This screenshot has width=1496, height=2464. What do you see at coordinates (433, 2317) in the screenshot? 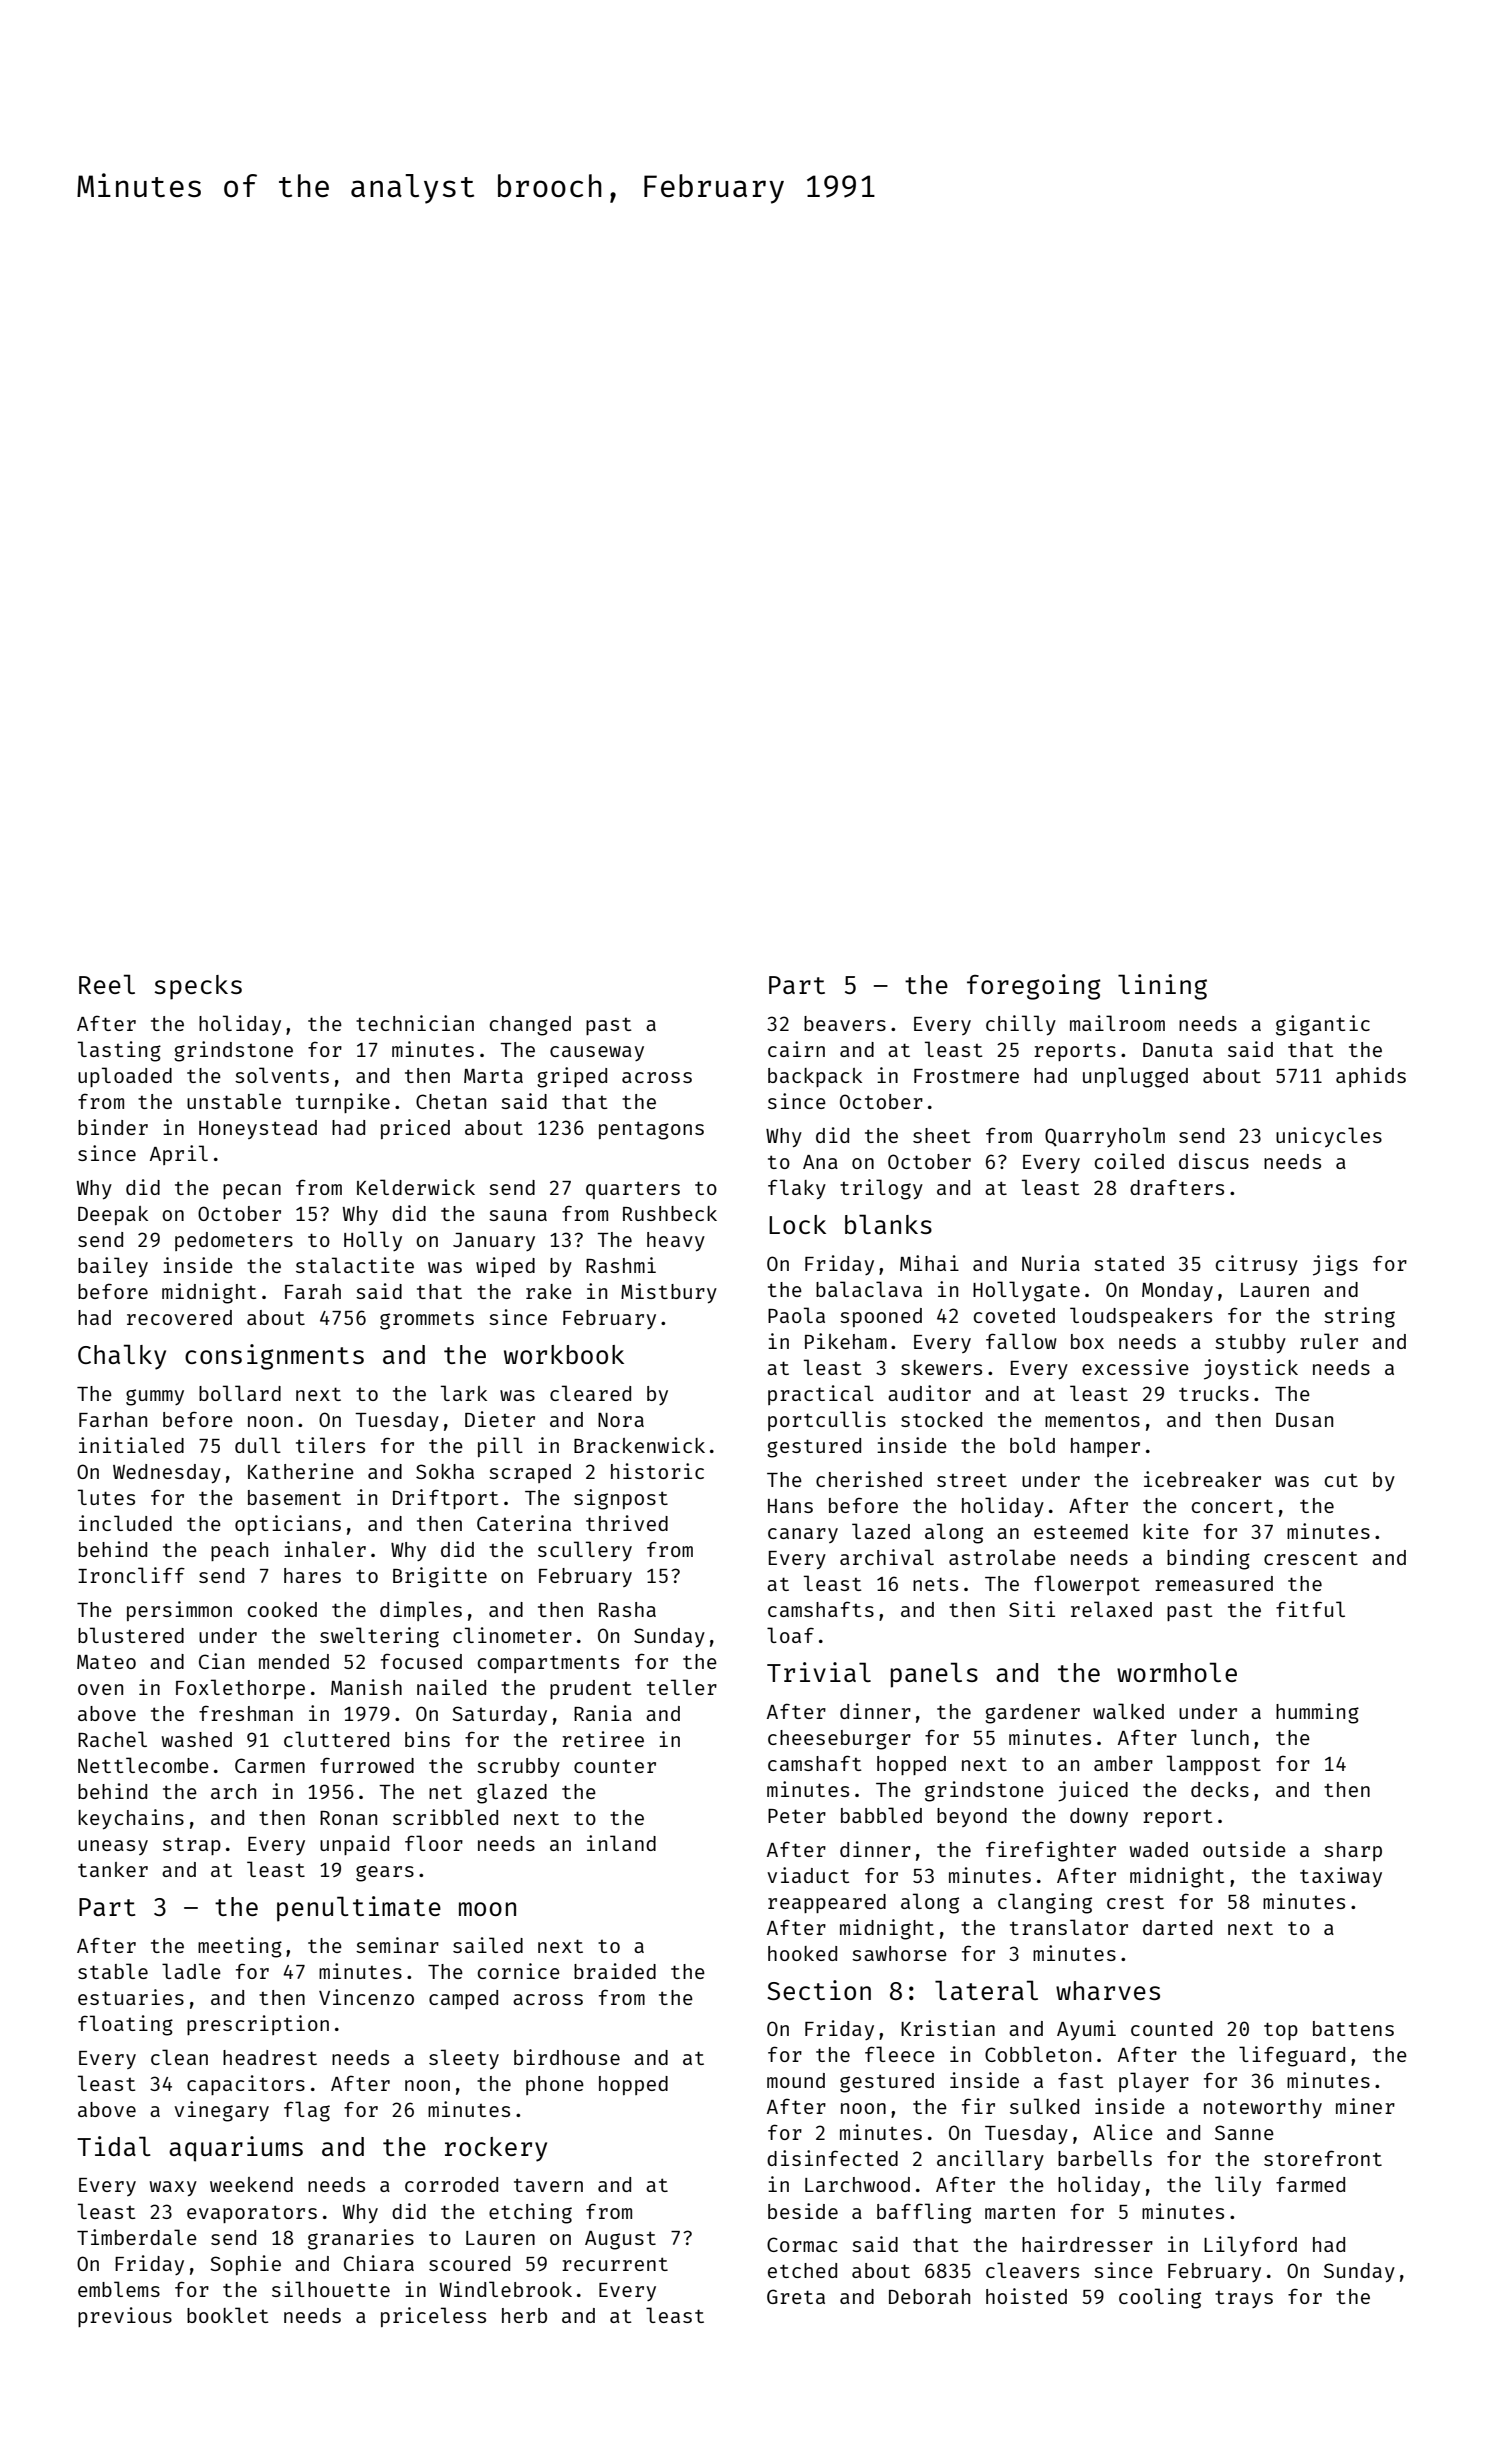
I see `priceless` at bounding box center [433, 2317].
